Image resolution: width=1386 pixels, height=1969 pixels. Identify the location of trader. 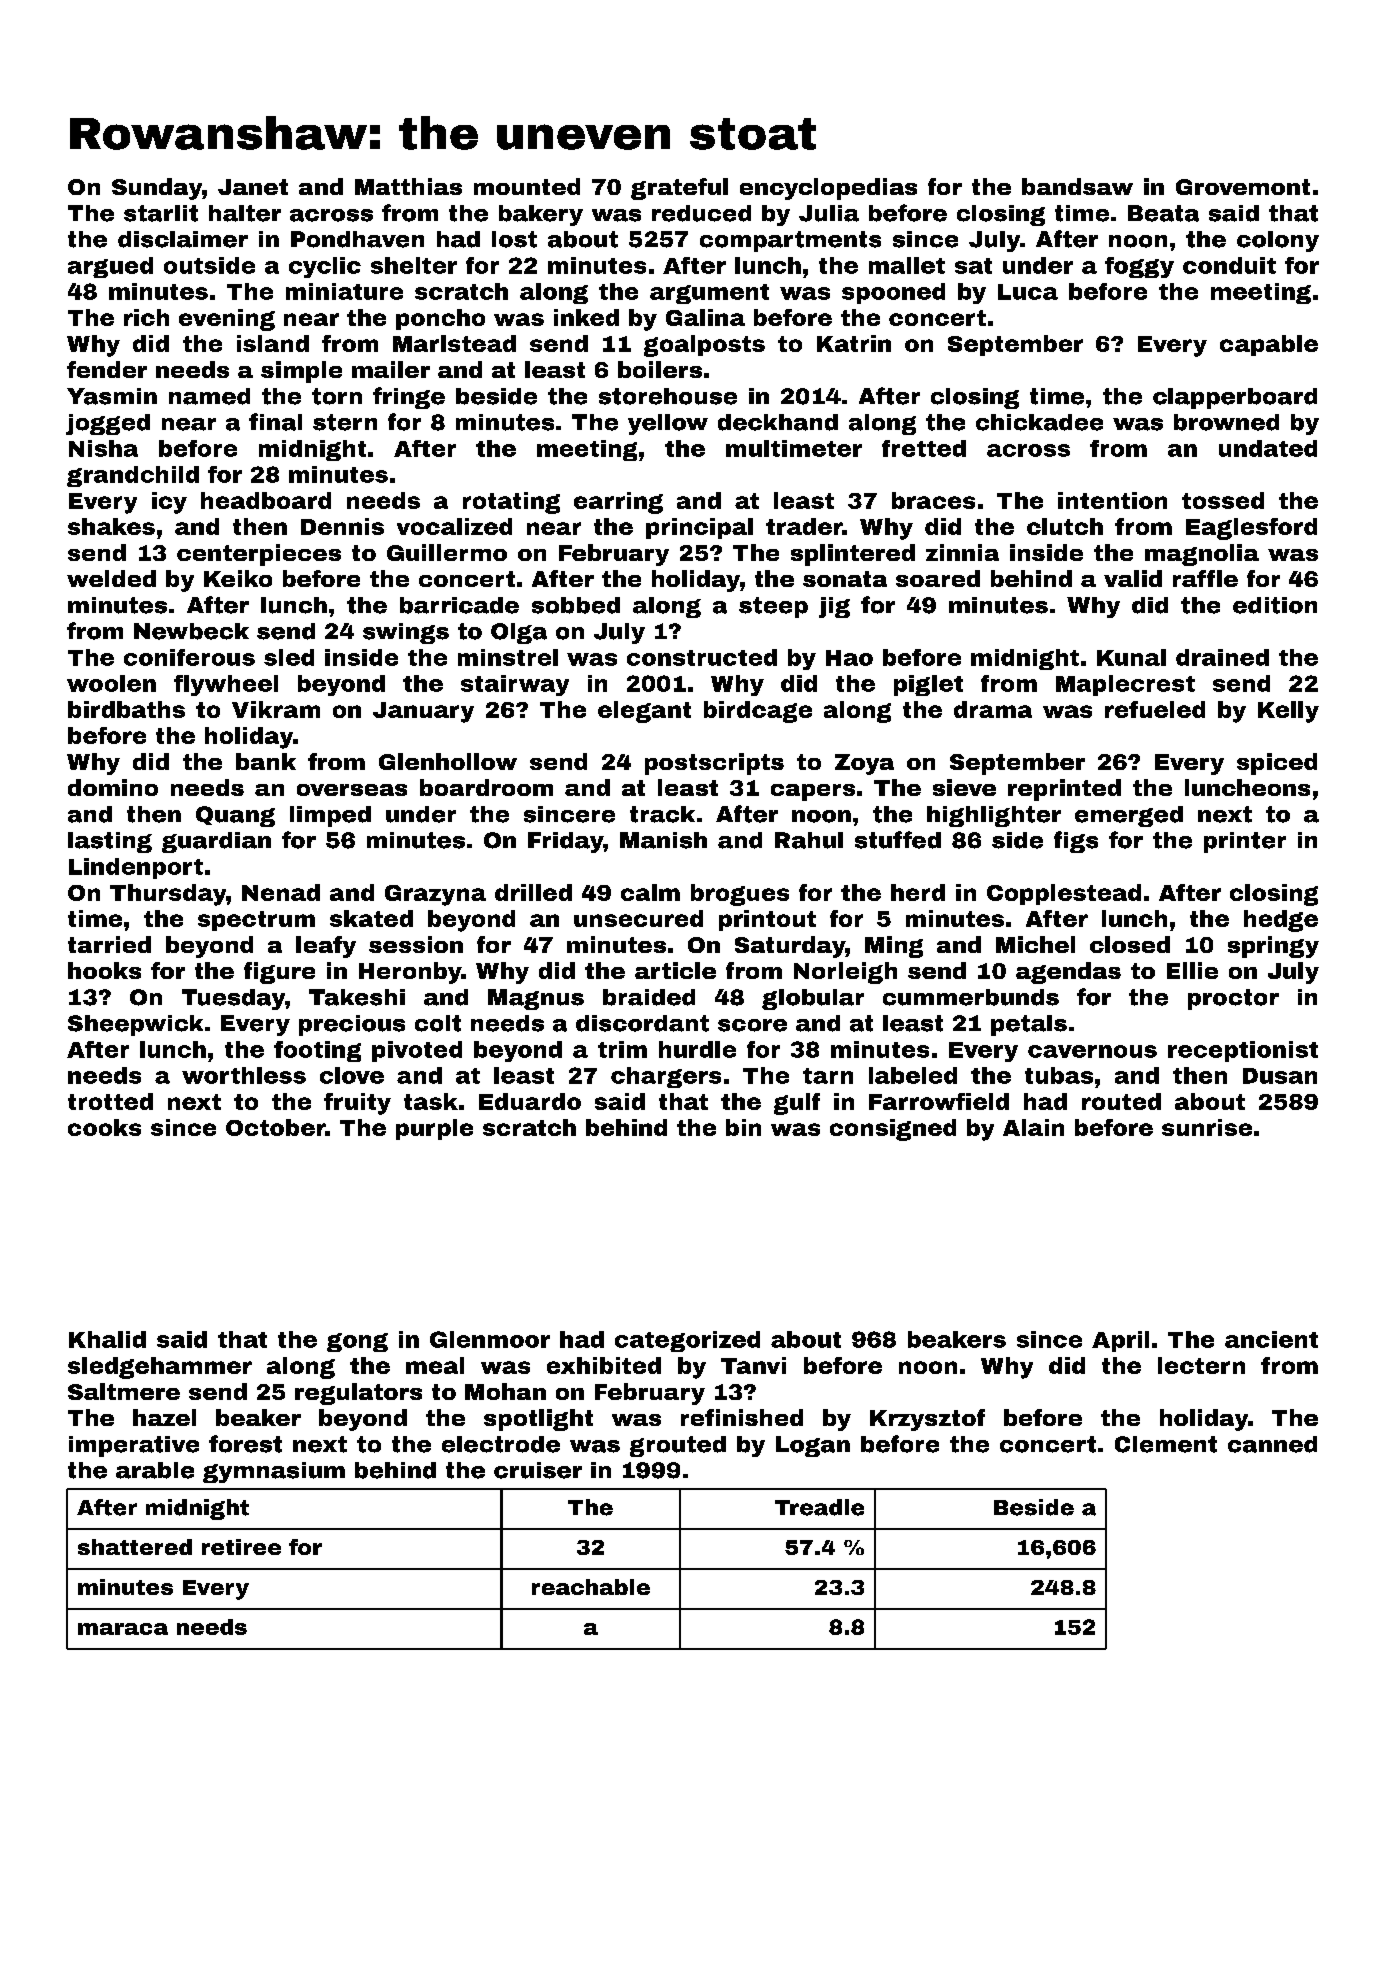
(804, 526).
